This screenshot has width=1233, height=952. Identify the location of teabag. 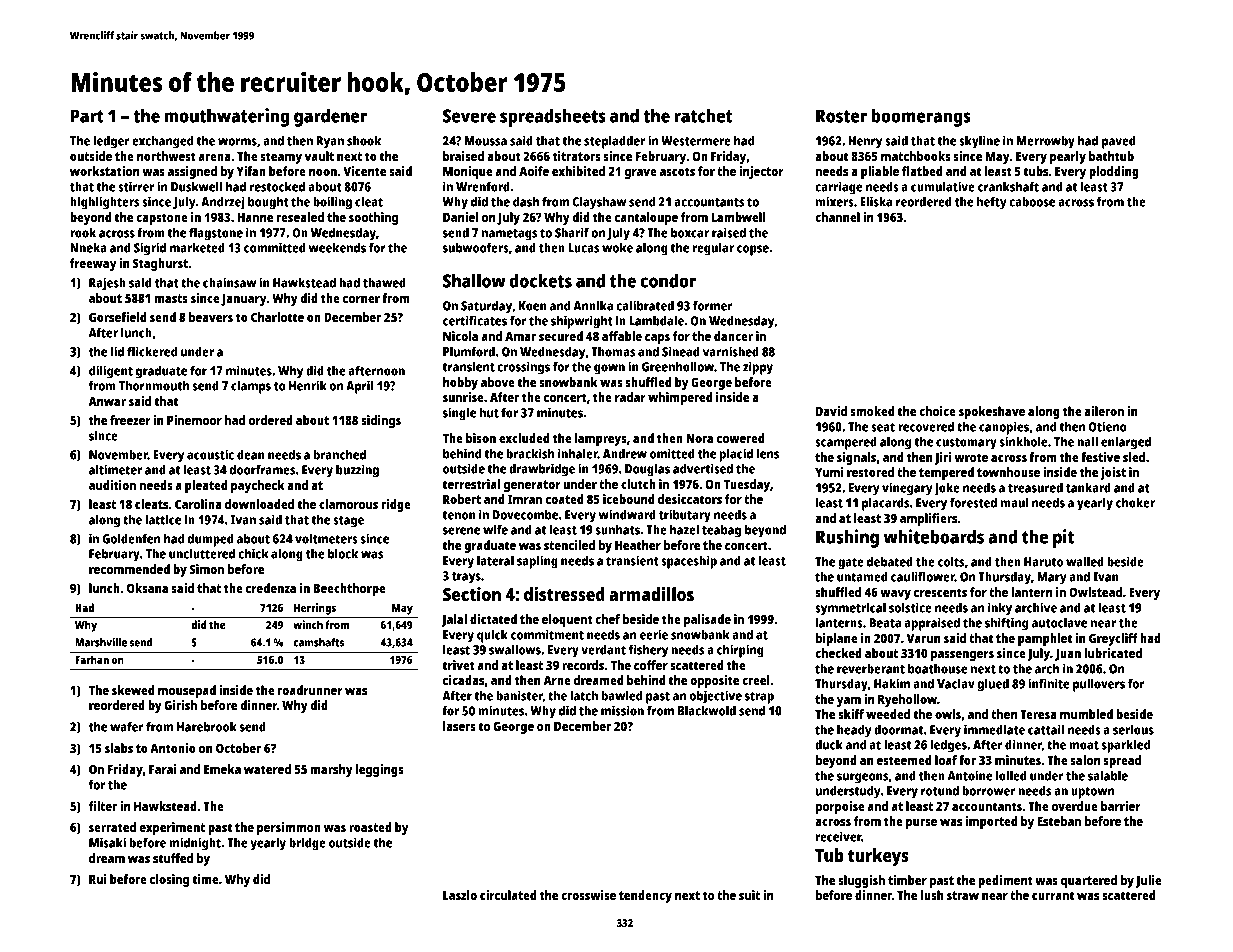
(721, 531).
